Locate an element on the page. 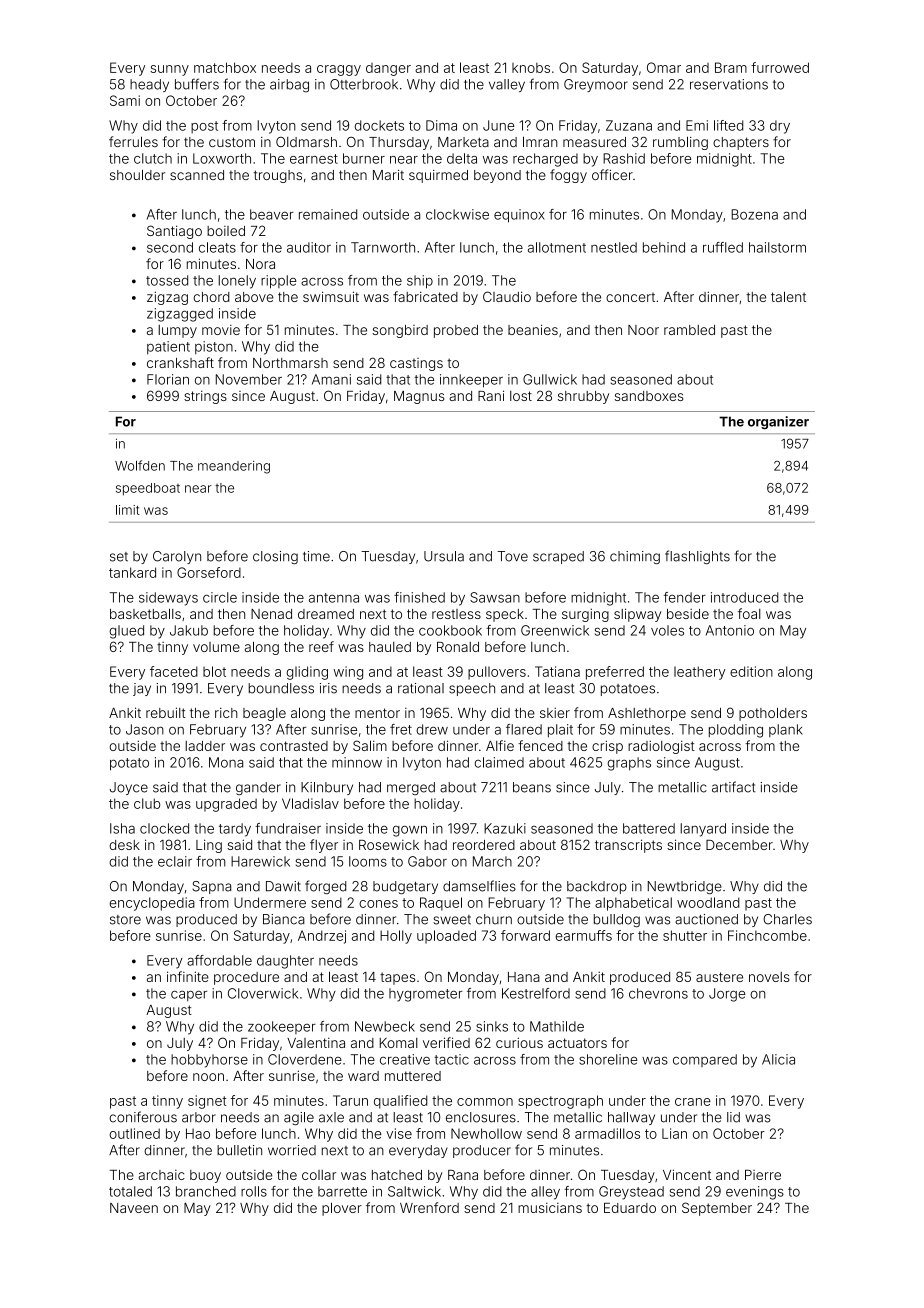  rolls is located at coordinates (254, 1191).
